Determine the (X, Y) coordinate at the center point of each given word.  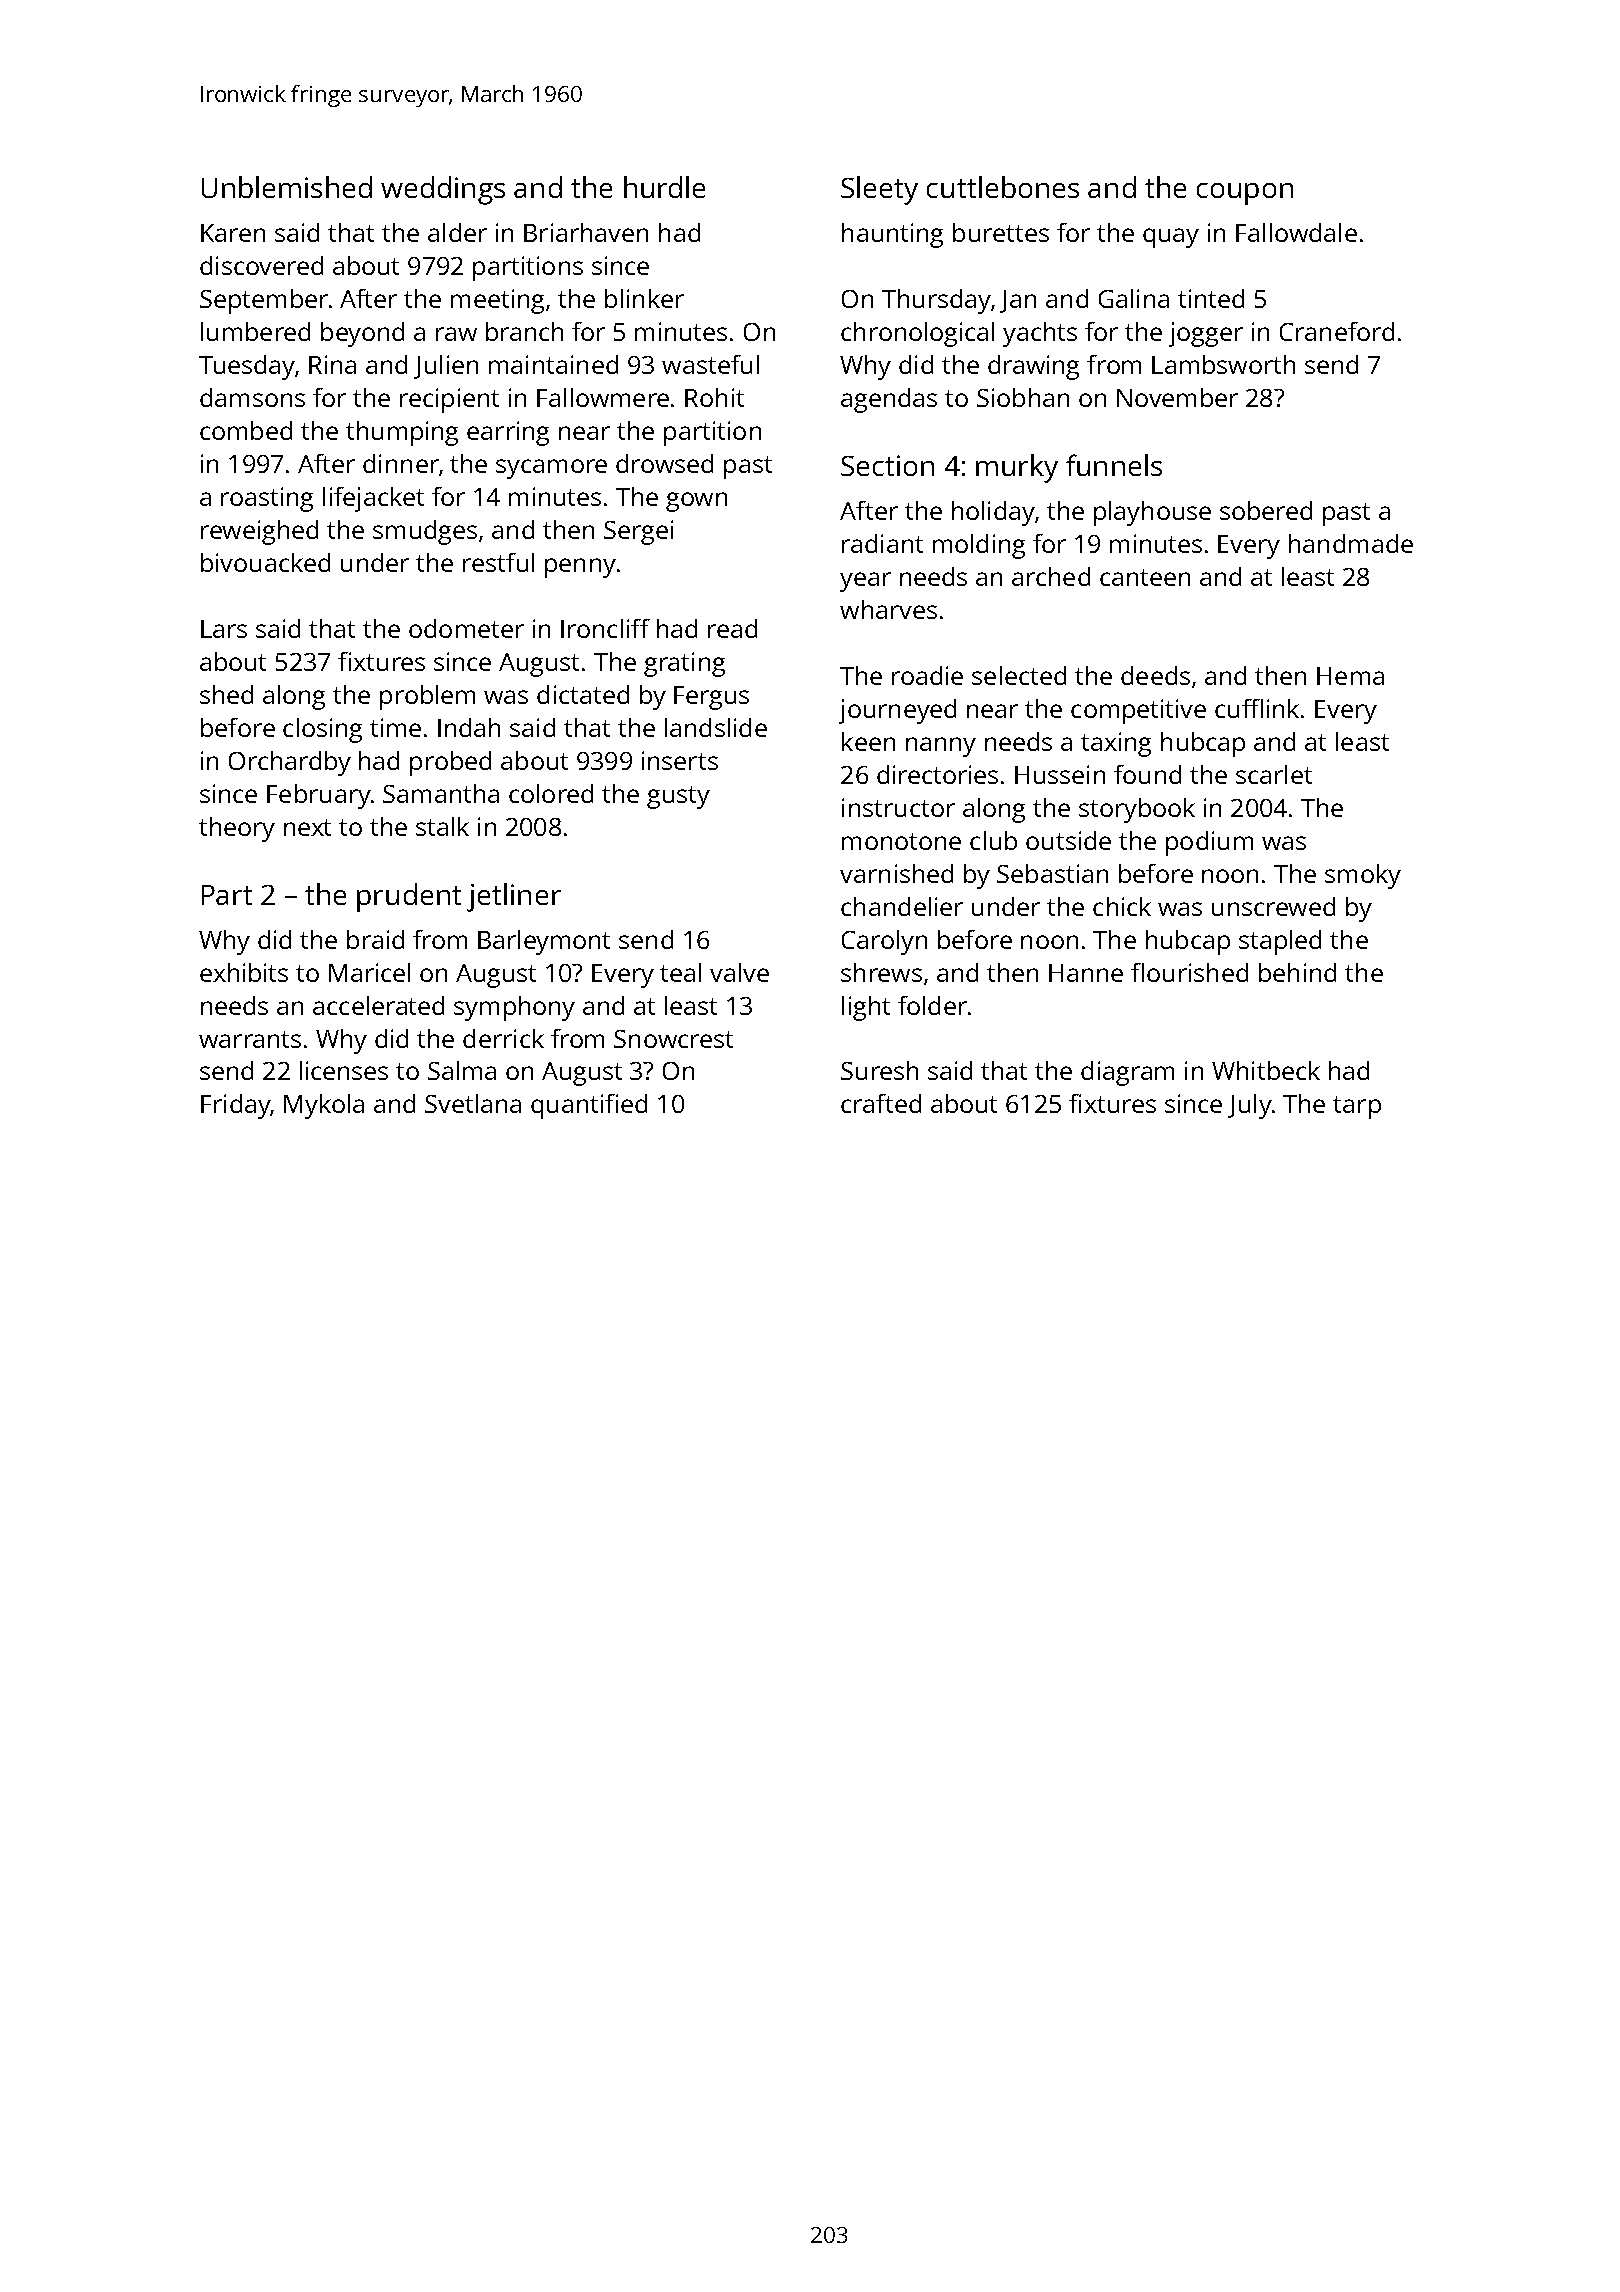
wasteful (710, 364)
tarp (1357, 1107)
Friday (236, 1106)
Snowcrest (673, 1039)
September (264, 301)
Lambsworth (1223, 364)
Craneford (1337, 331)
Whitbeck (1266, 1070)
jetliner (514, 897)
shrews (881, 972)
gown (696, 502)
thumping (402, 433)
